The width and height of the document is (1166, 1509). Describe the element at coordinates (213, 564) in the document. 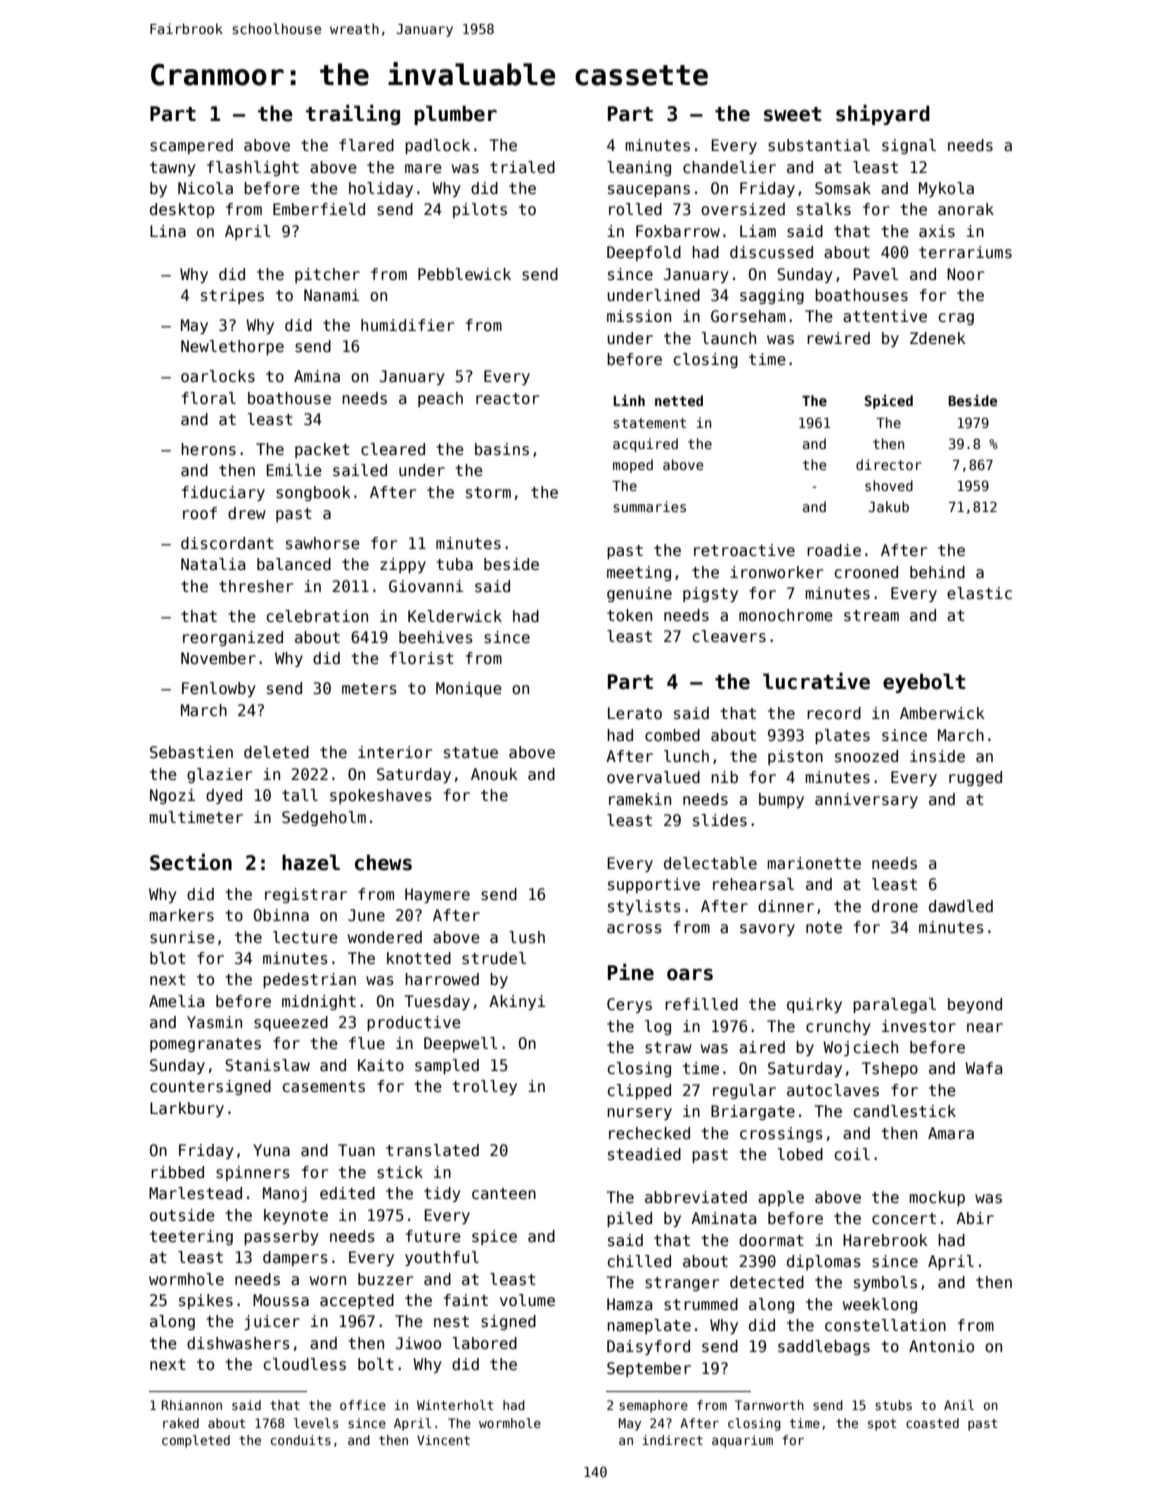

I see `Natalia` at that location.
